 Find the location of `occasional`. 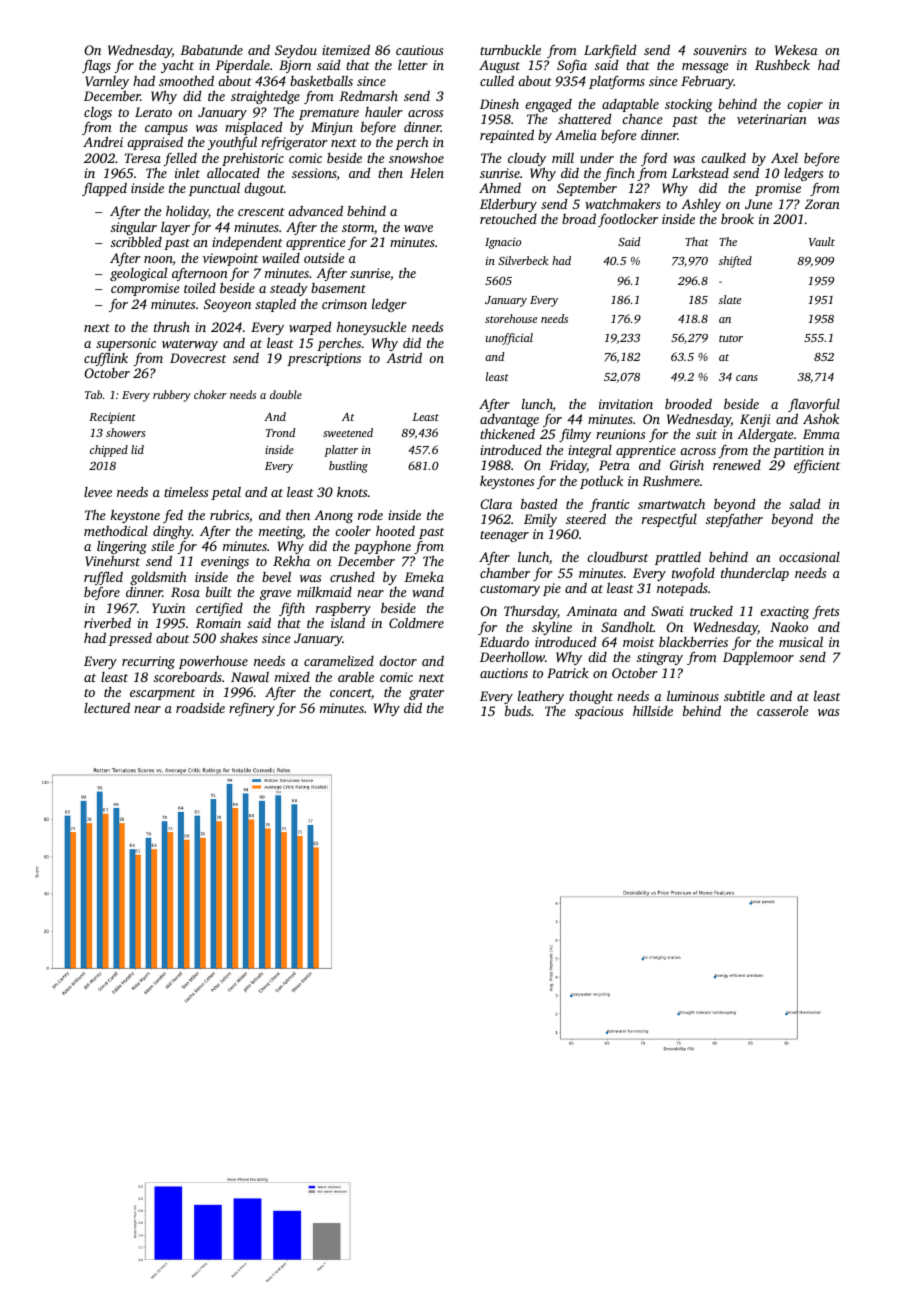

occasional is located at coordinates (809, 557).
